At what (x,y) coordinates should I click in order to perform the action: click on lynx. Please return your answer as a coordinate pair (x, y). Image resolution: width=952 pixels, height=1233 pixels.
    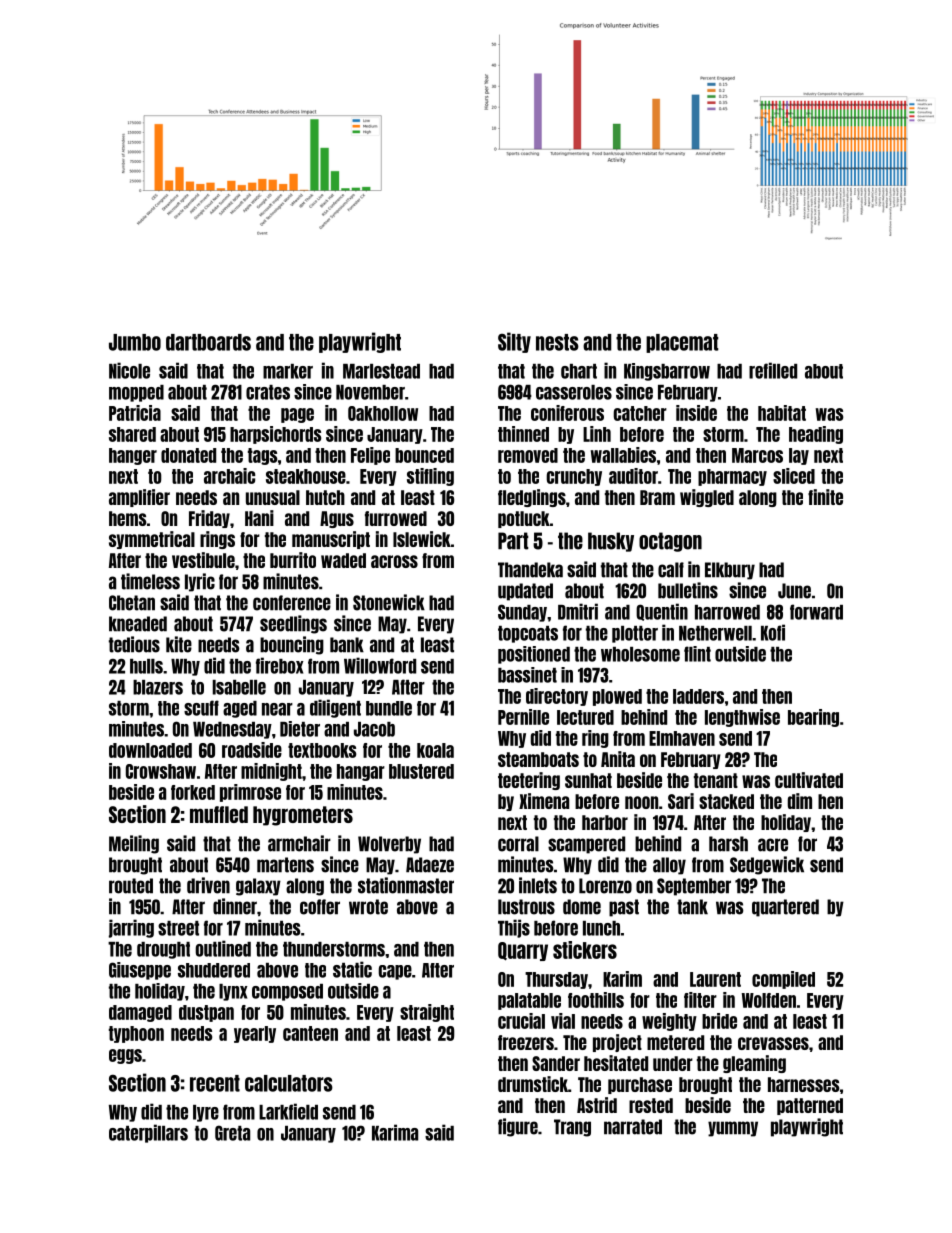
    Looking at the image, I should click on (233, 992).
